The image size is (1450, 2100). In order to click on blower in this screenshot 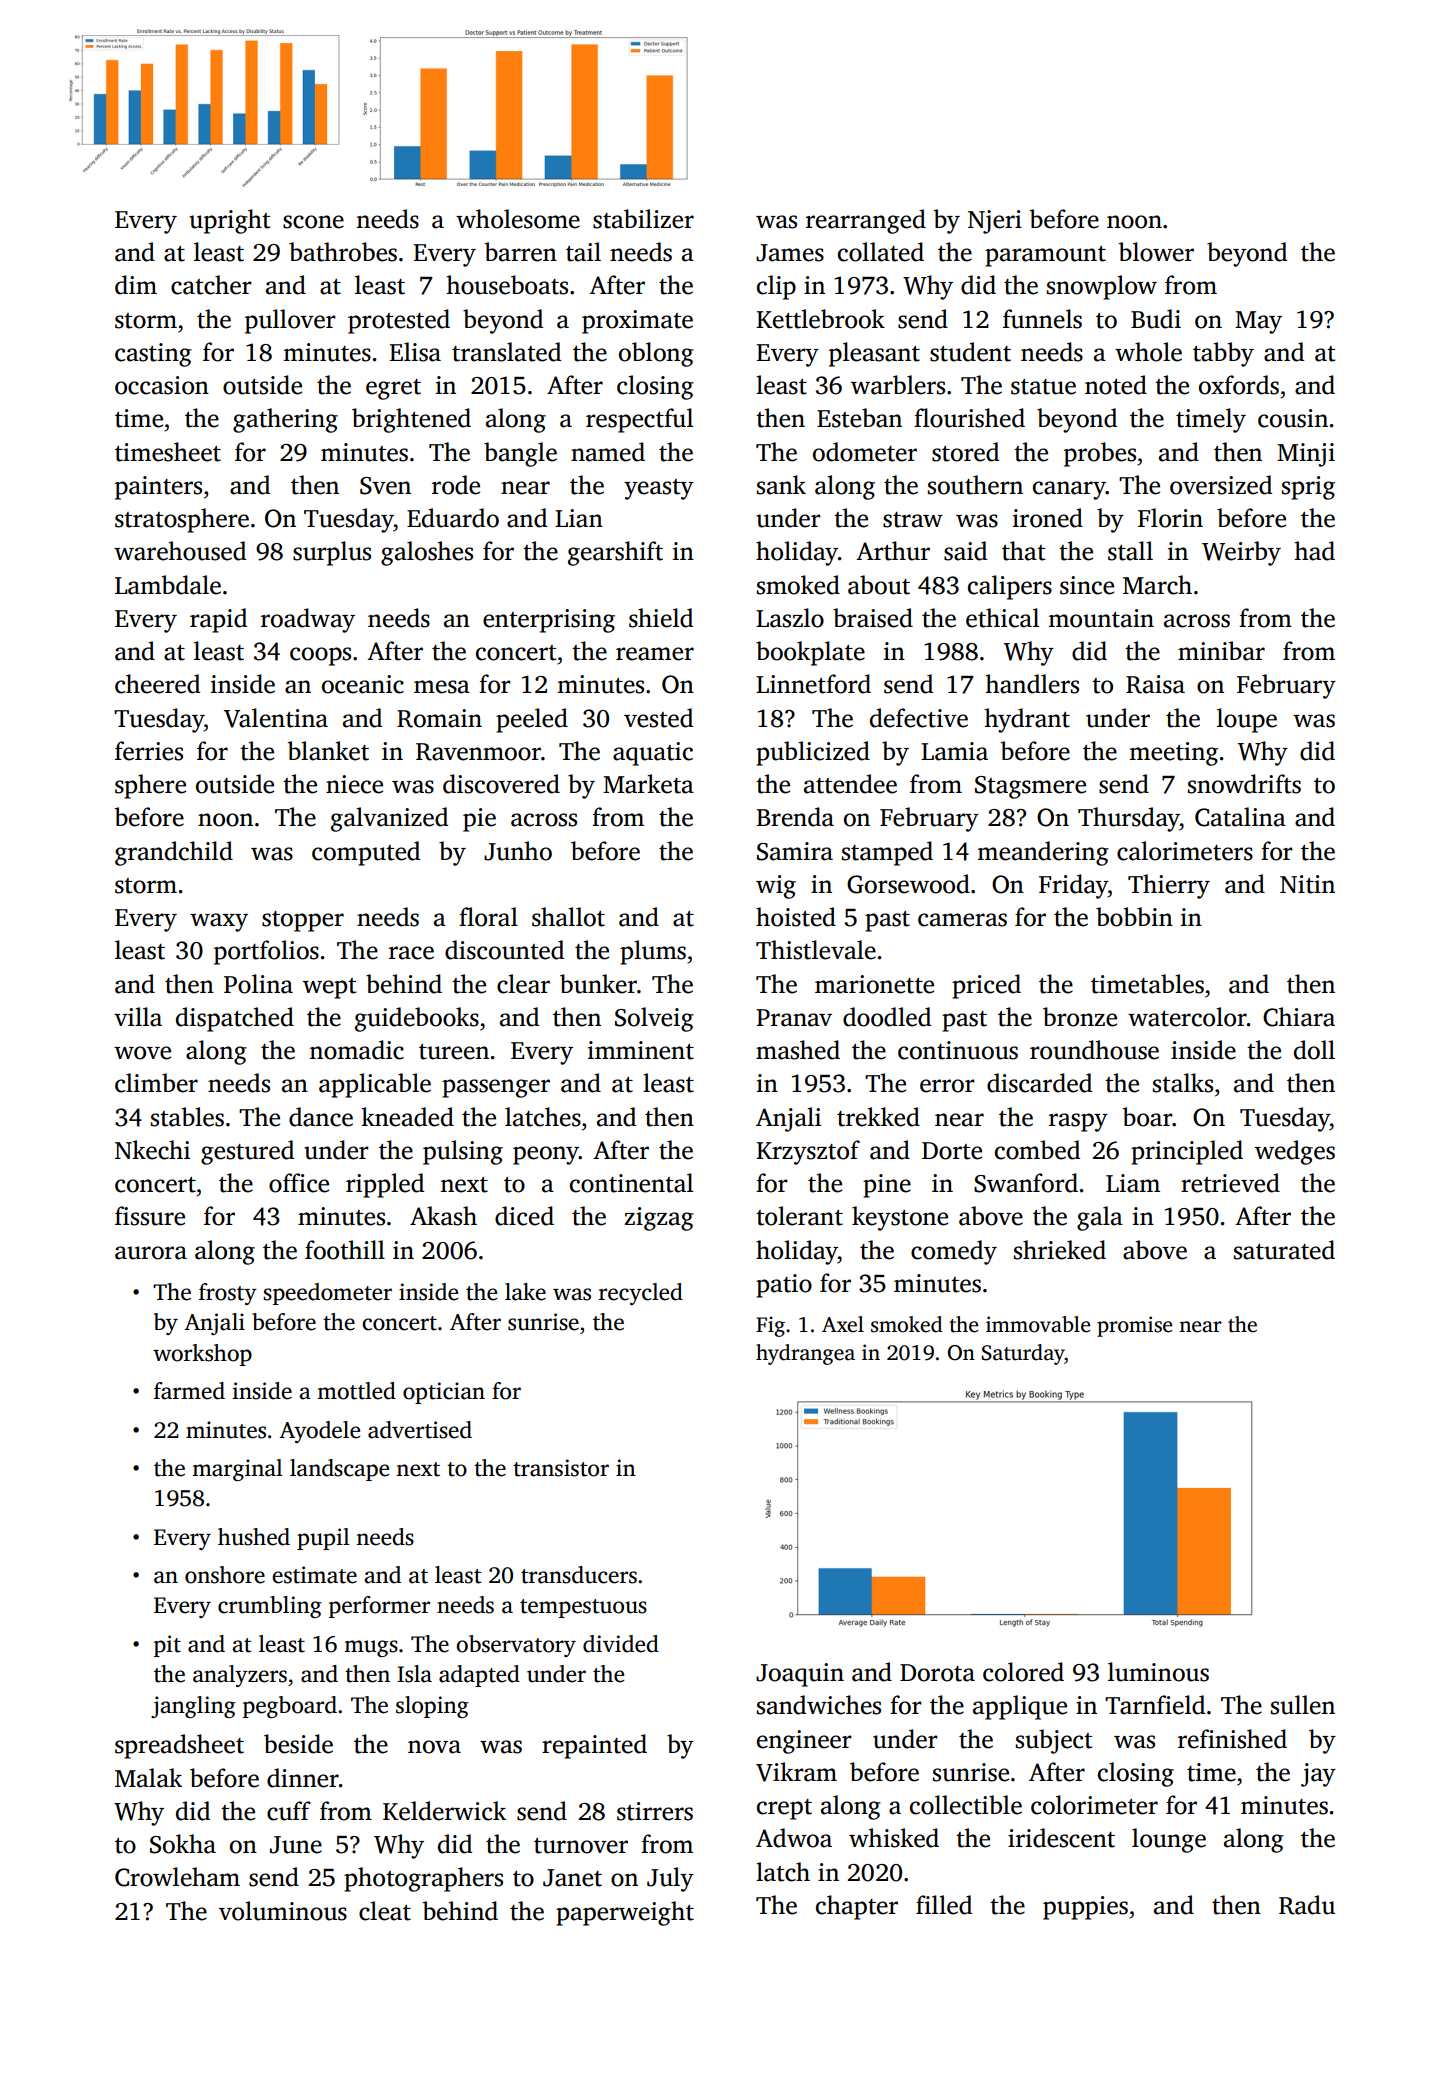, I will do `click(1156, 252)`.
